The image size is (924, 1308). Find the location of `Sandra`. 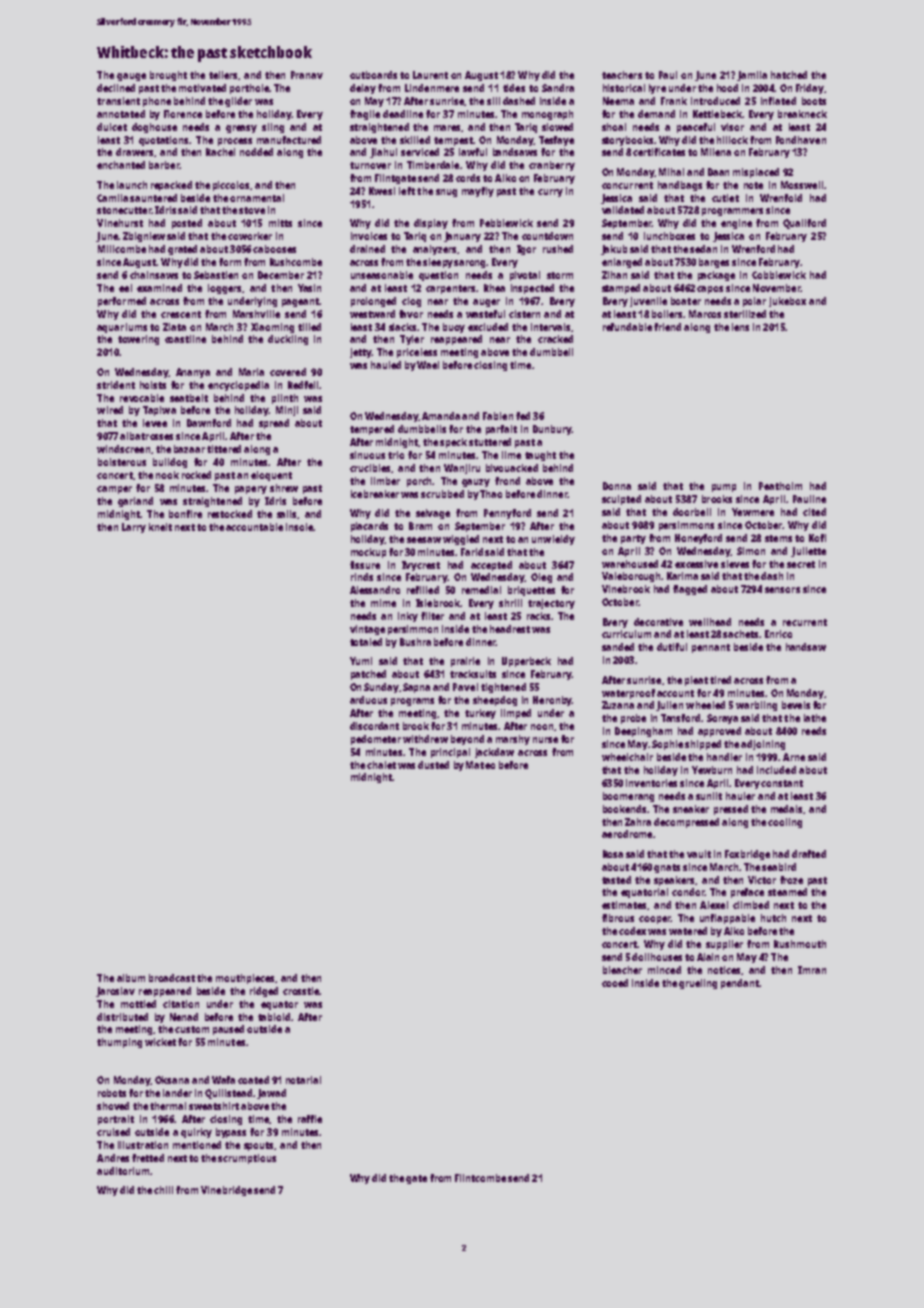

Sandra is located at coordinates (558, 88).
